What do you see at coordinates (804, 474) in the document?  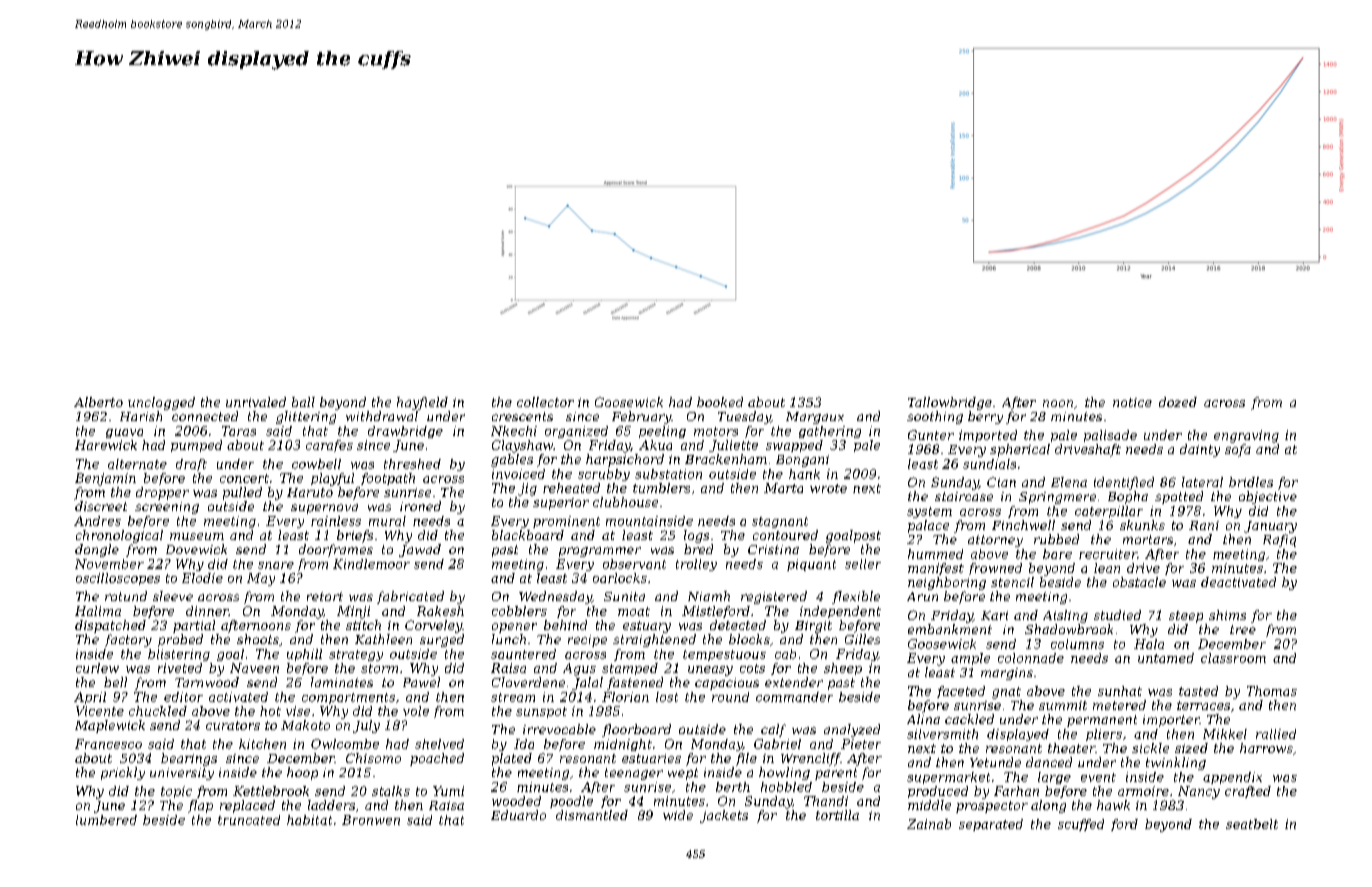 I see `hank` at bounding box center [804, 474].
